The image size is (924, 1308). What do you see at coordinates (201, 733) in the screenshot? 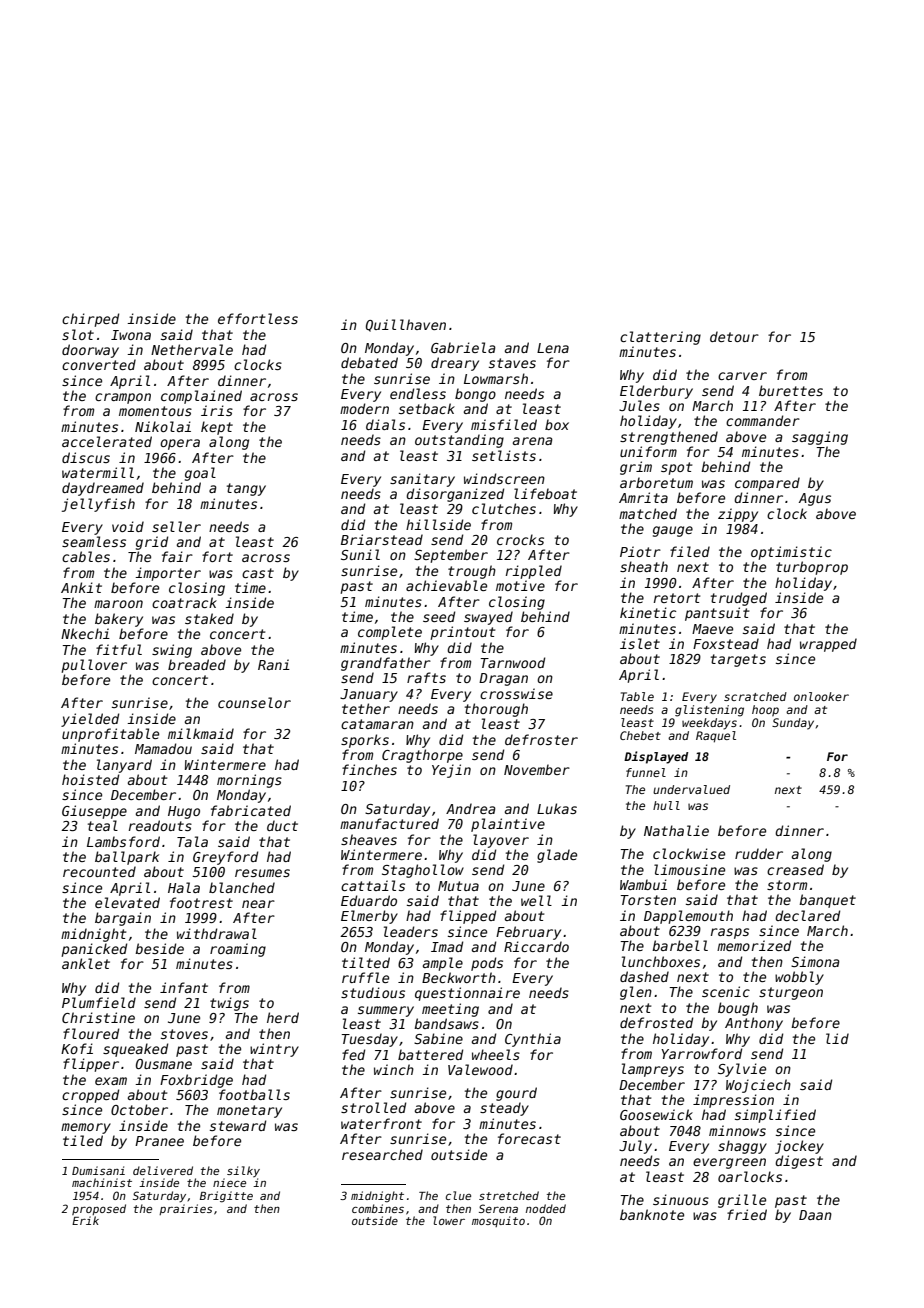
I see `milkmaid` at bounding box center [201, 733].
